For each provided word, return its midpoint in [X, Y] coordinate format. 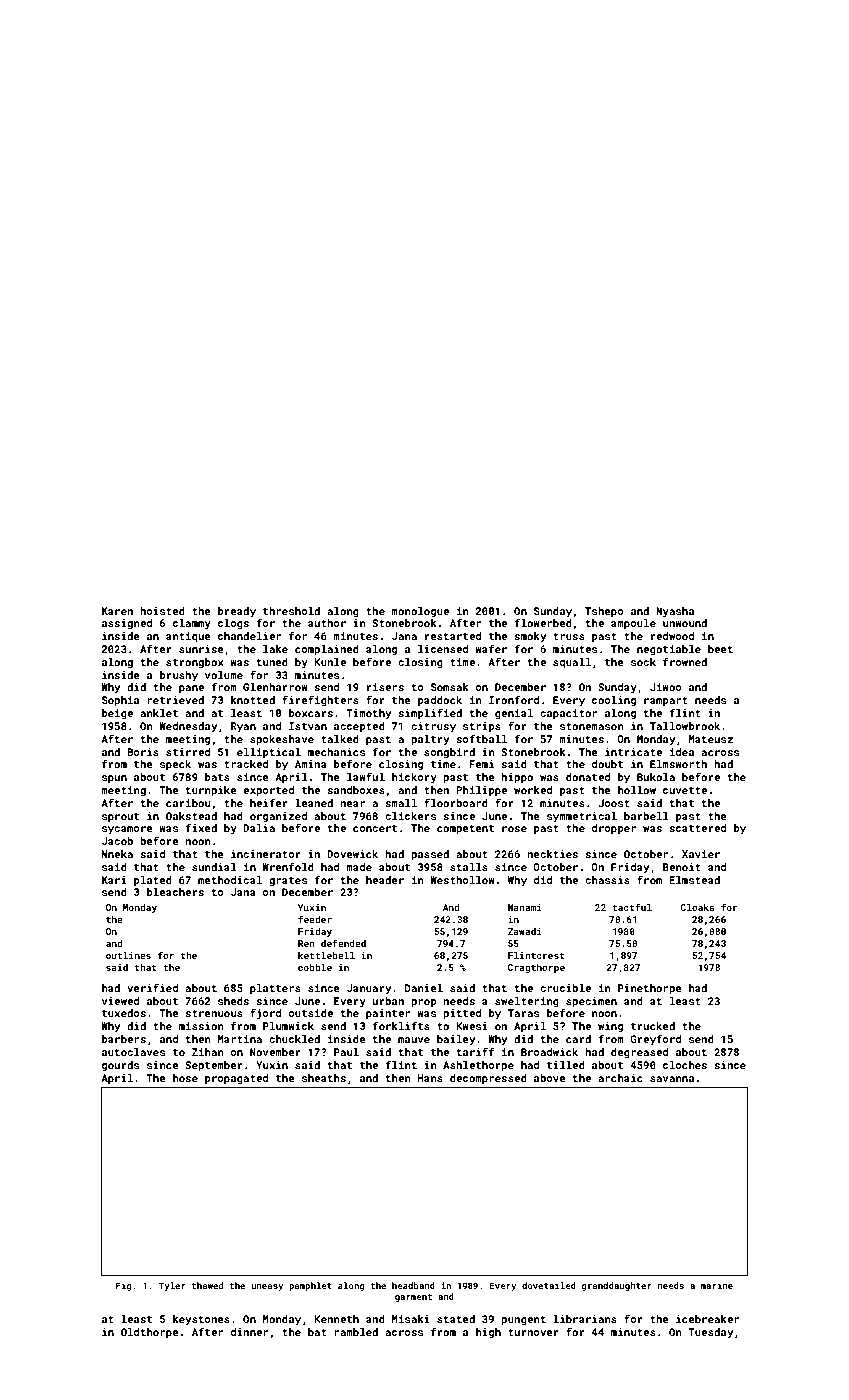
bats [217, 777]
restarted [453, 636]
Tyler [172, 1286]
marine [717, 1285]
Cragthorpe [536, 968]
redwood [672, 636]
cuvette [685, 790]
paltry [430, 740]
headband [413, 1285]
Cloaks [697, 907]
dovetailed [549, 1285]
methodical [230, 880]
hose [185, 1078]
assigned [127, 624]
